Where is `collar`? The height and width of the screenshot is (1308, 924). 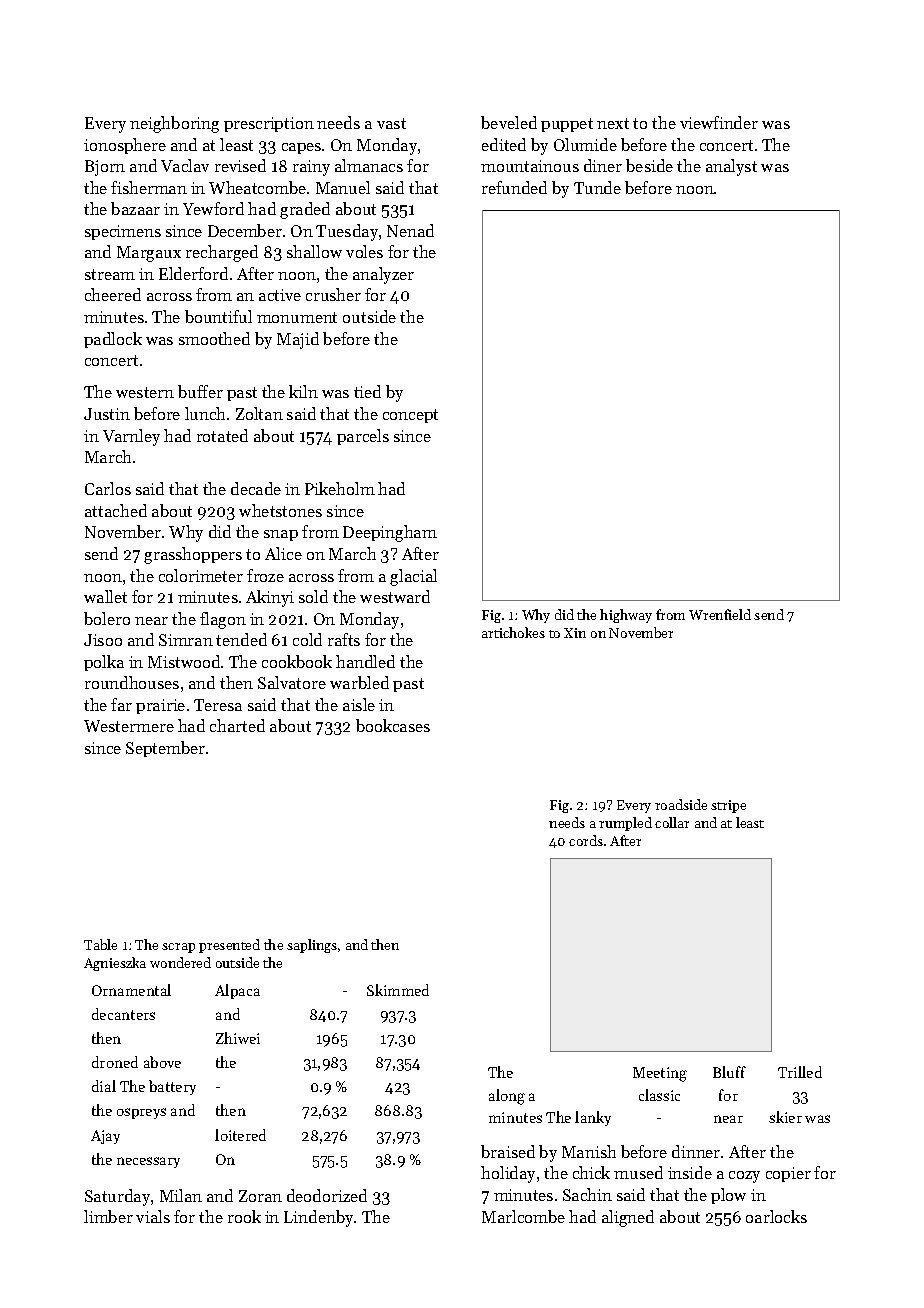
collar is located at coordinates (672, 822).
